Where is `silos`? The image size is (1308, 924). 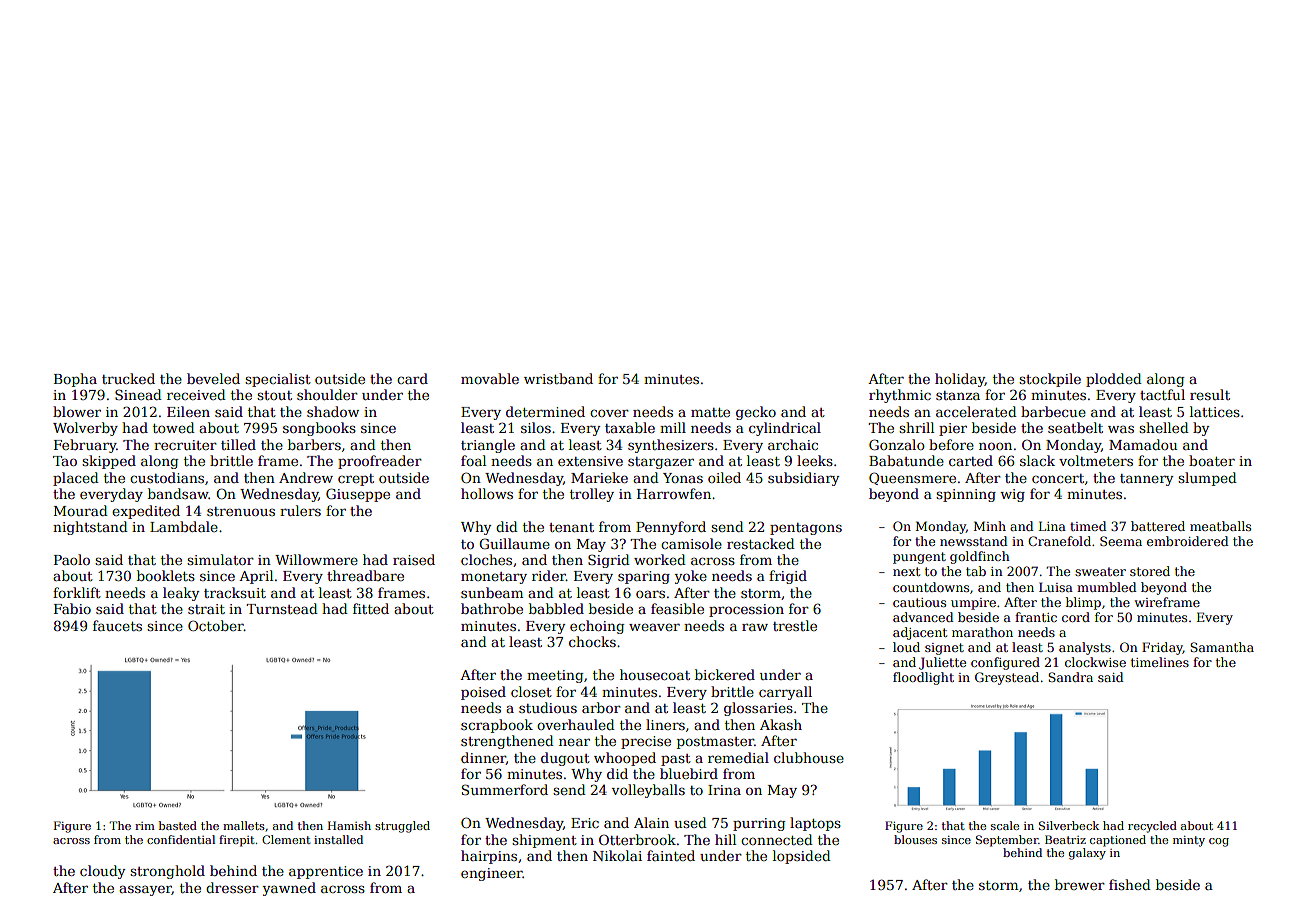
silos is located at coordinates (536, 427).
